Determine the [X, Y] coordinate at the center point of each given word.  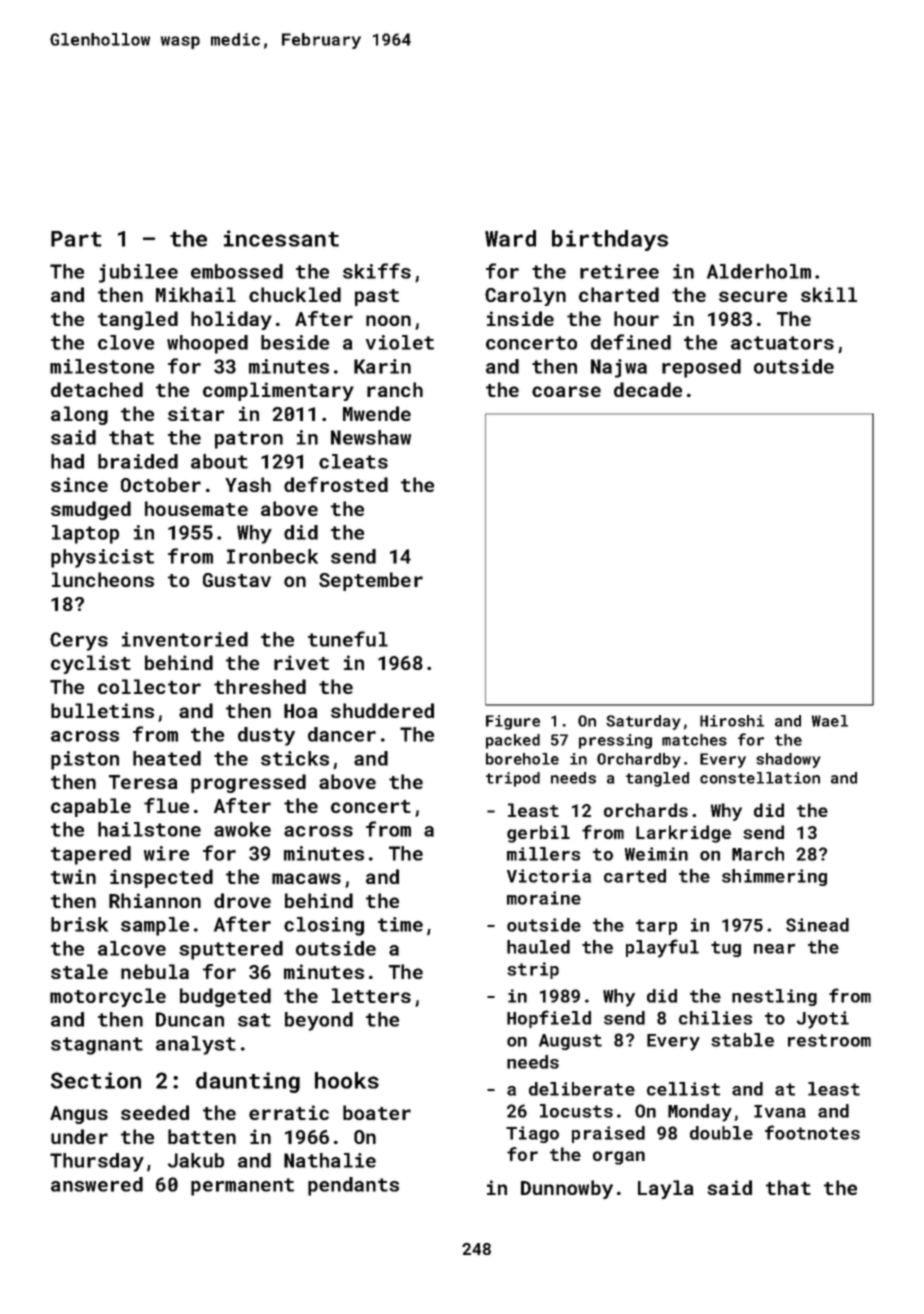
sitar [196, 413]
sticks [295, 758]
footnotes [812, 1132]
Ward [510, 238]
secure [753, 296]
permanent [242, 1187]
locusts [576, 1111]
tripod [513, 779]
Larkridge [683, 834]
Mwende [377, 413]
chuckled [295, 294]
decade [648, 389]
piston [85, 760]
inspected [161, 878]
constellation [760, 778]
